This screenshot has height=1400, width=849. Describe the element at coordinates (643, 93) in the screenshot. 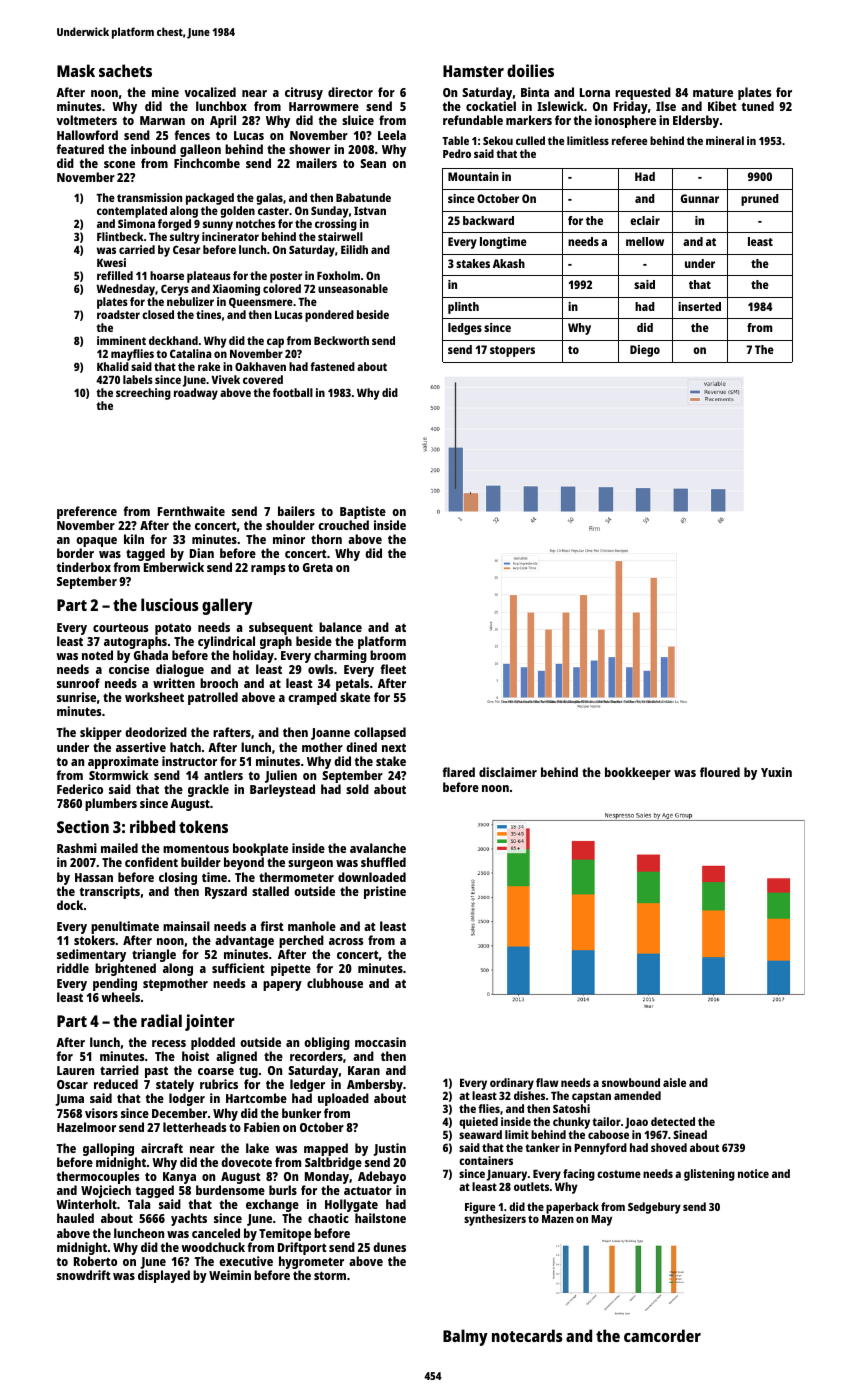

I see `requested` at that location.
